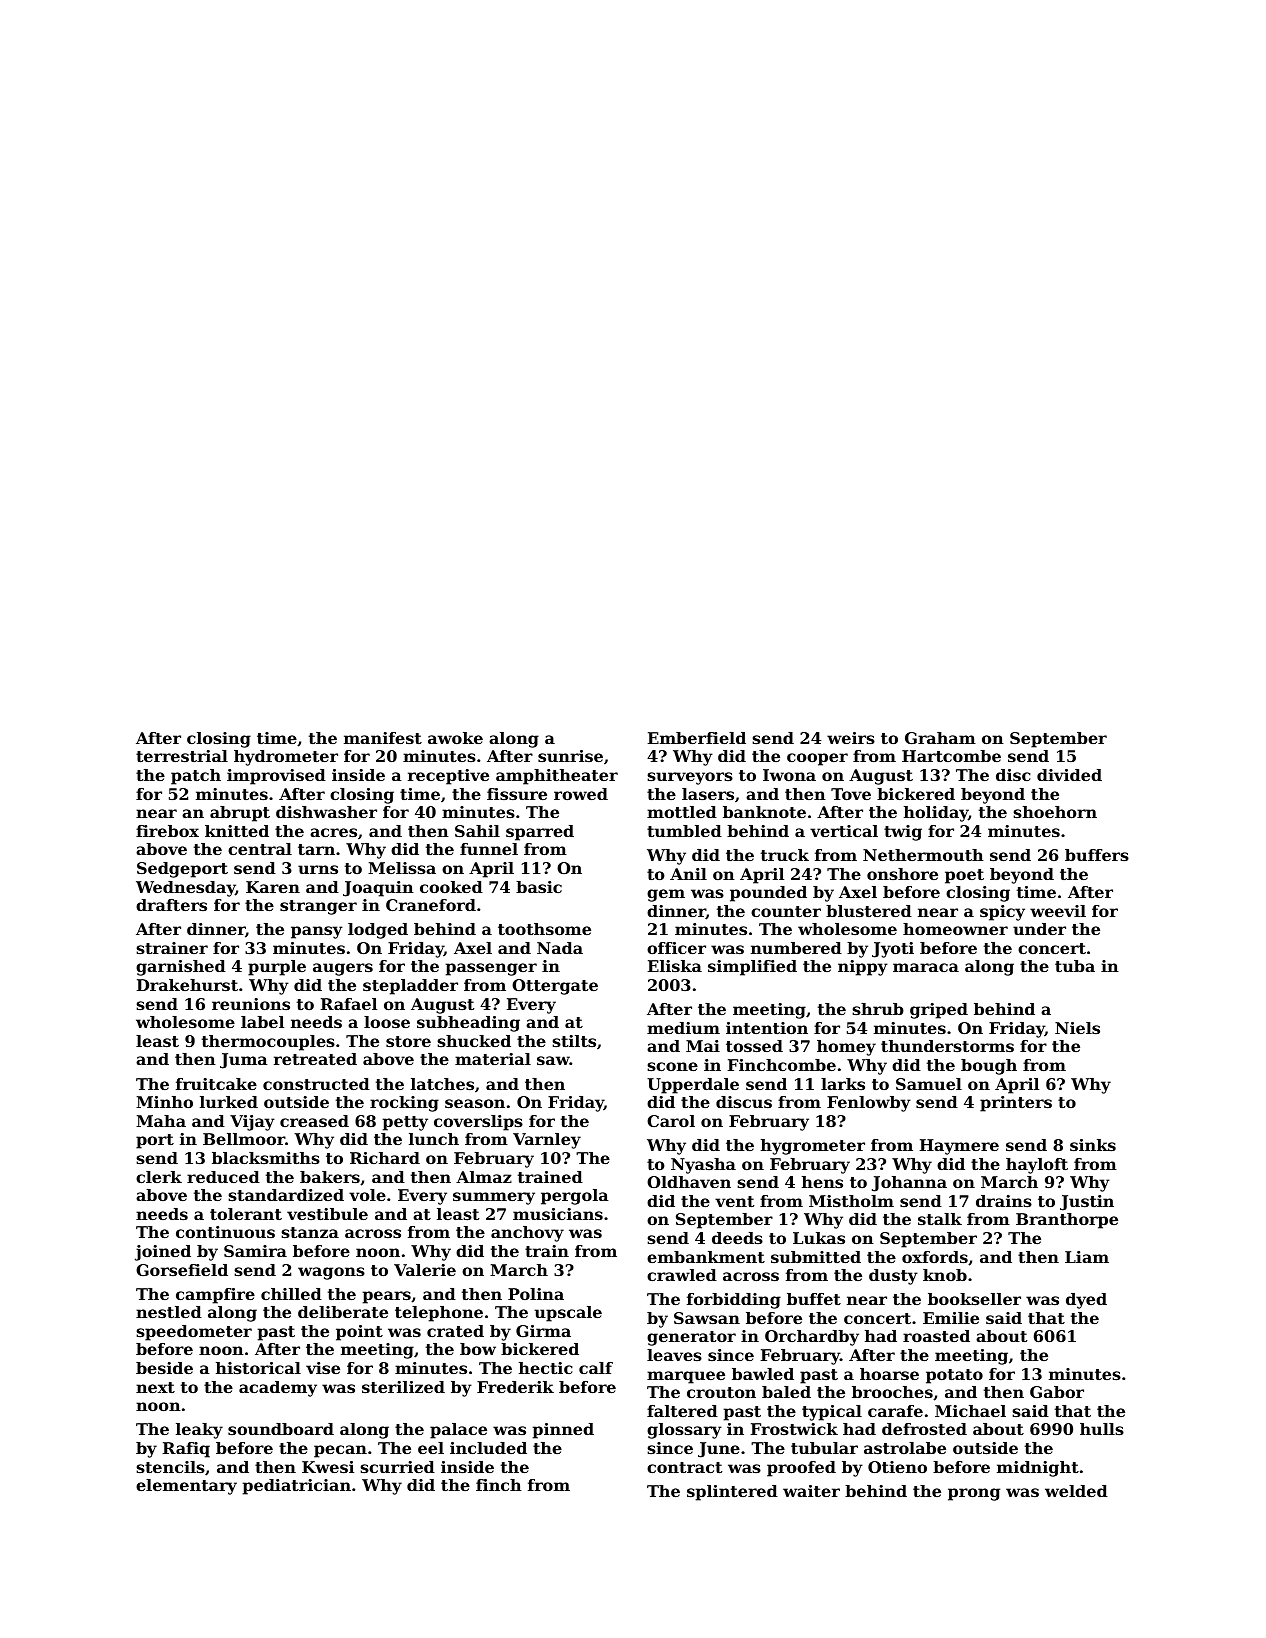 This document has width=1266, height=1638. What do you see at coordinates (768, 894) in the document?
I see `pounded` at bounding box center [768, 894].
